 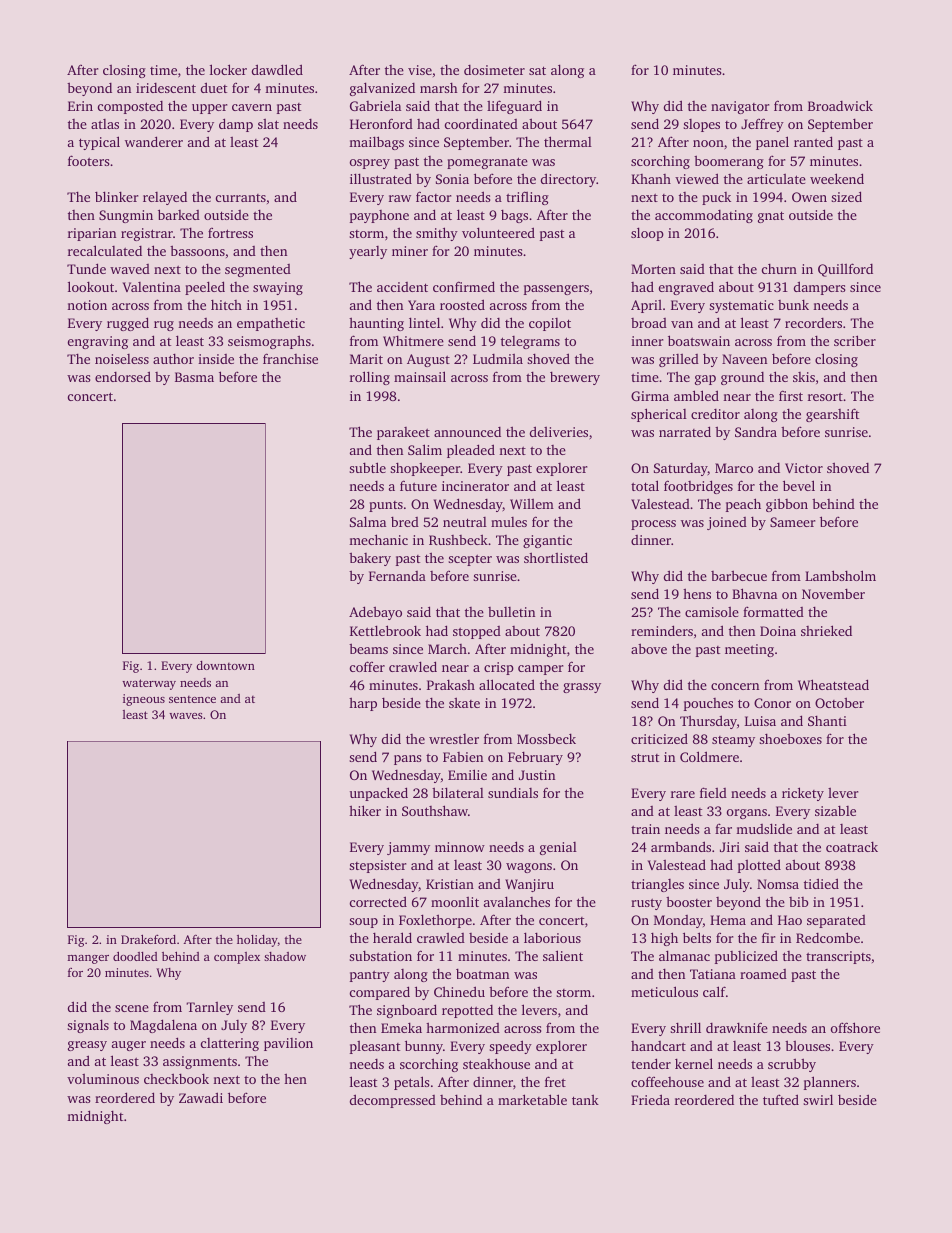 I want to click on marketable, so click(x=532, y=1099).
